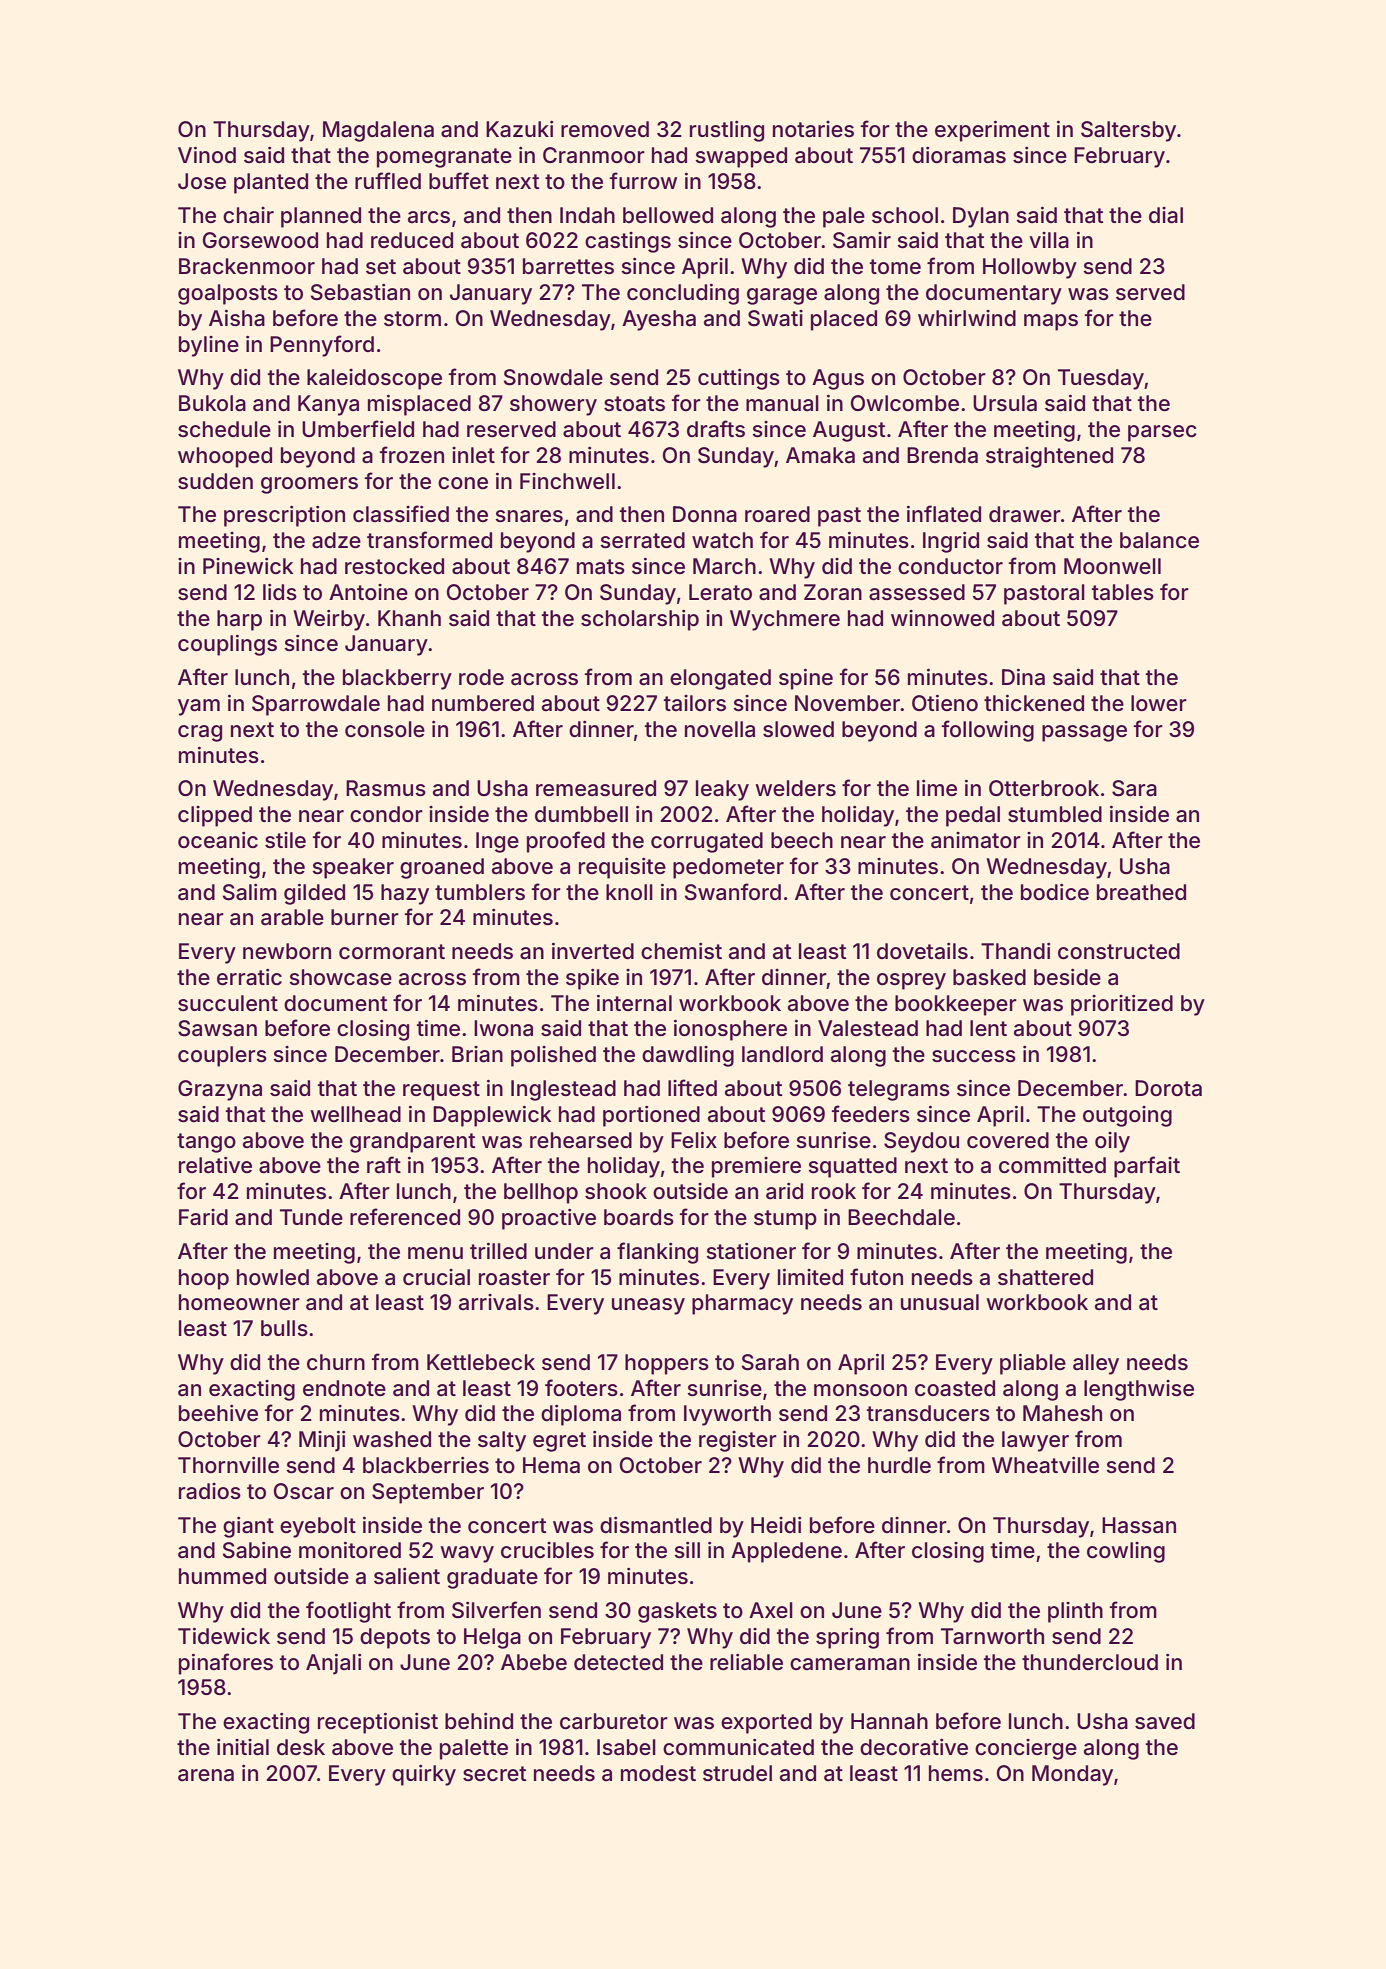  I want to click on hems, so click(956, 1773).
